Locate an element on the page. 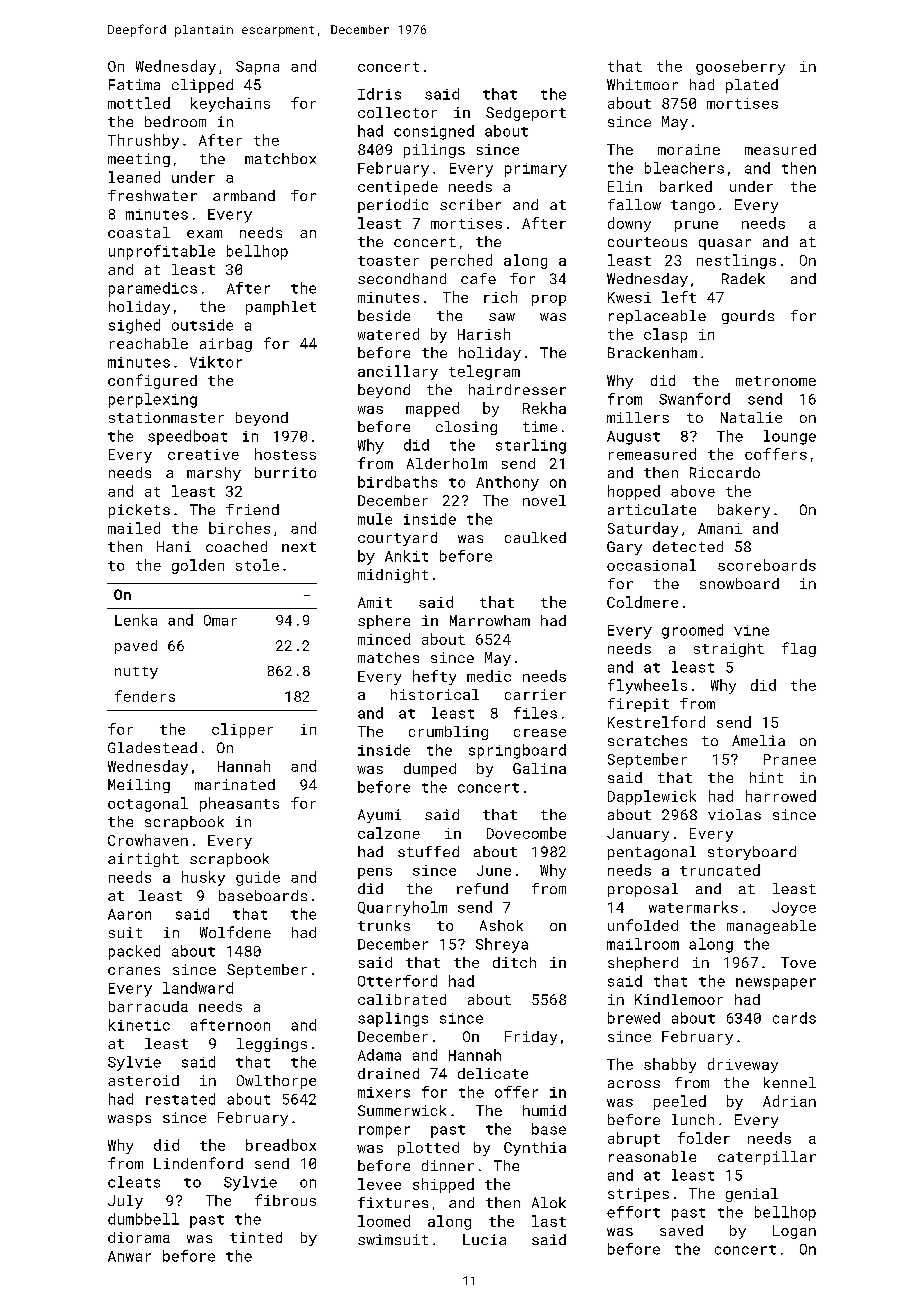 The height and width of the image is (1308, 924). mailroom is located at coordinates (643, 944).
